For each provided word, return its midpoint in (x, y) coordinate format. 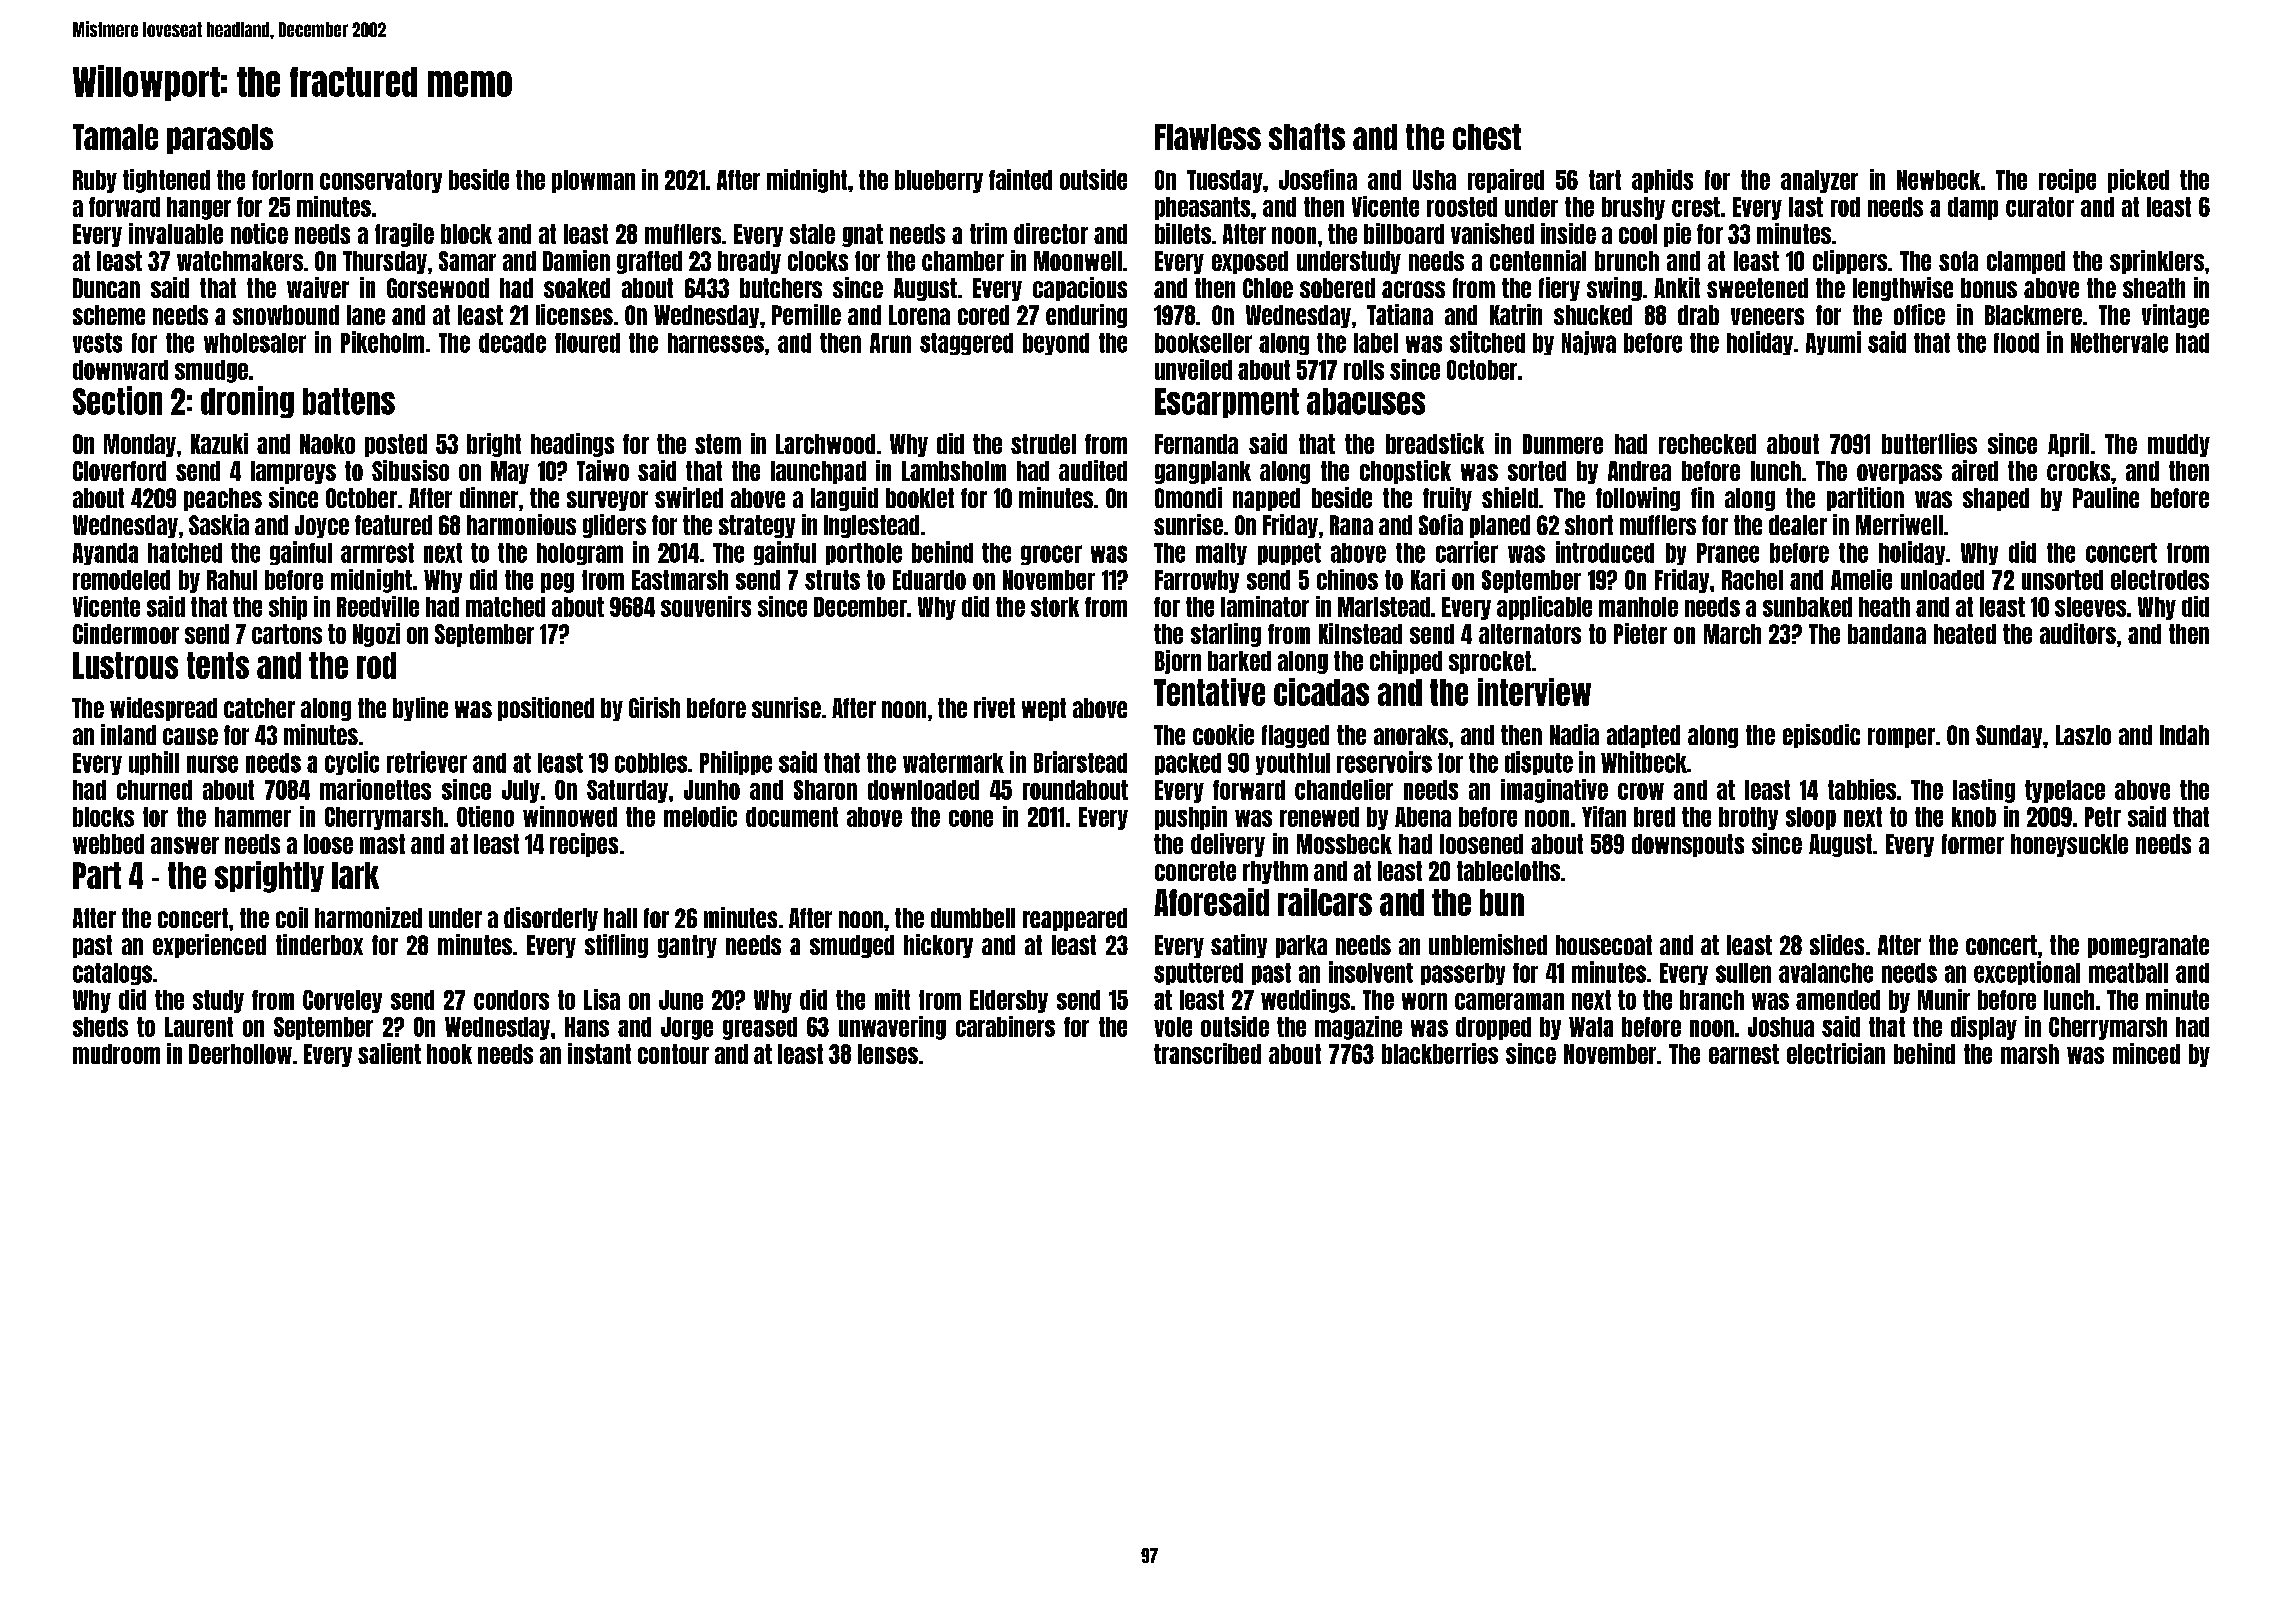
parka (1301, 946)
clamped (2026, 262)
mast (382, 844)
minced (2146, 1053)
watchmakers (240, 261)
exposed (1250, 262)
